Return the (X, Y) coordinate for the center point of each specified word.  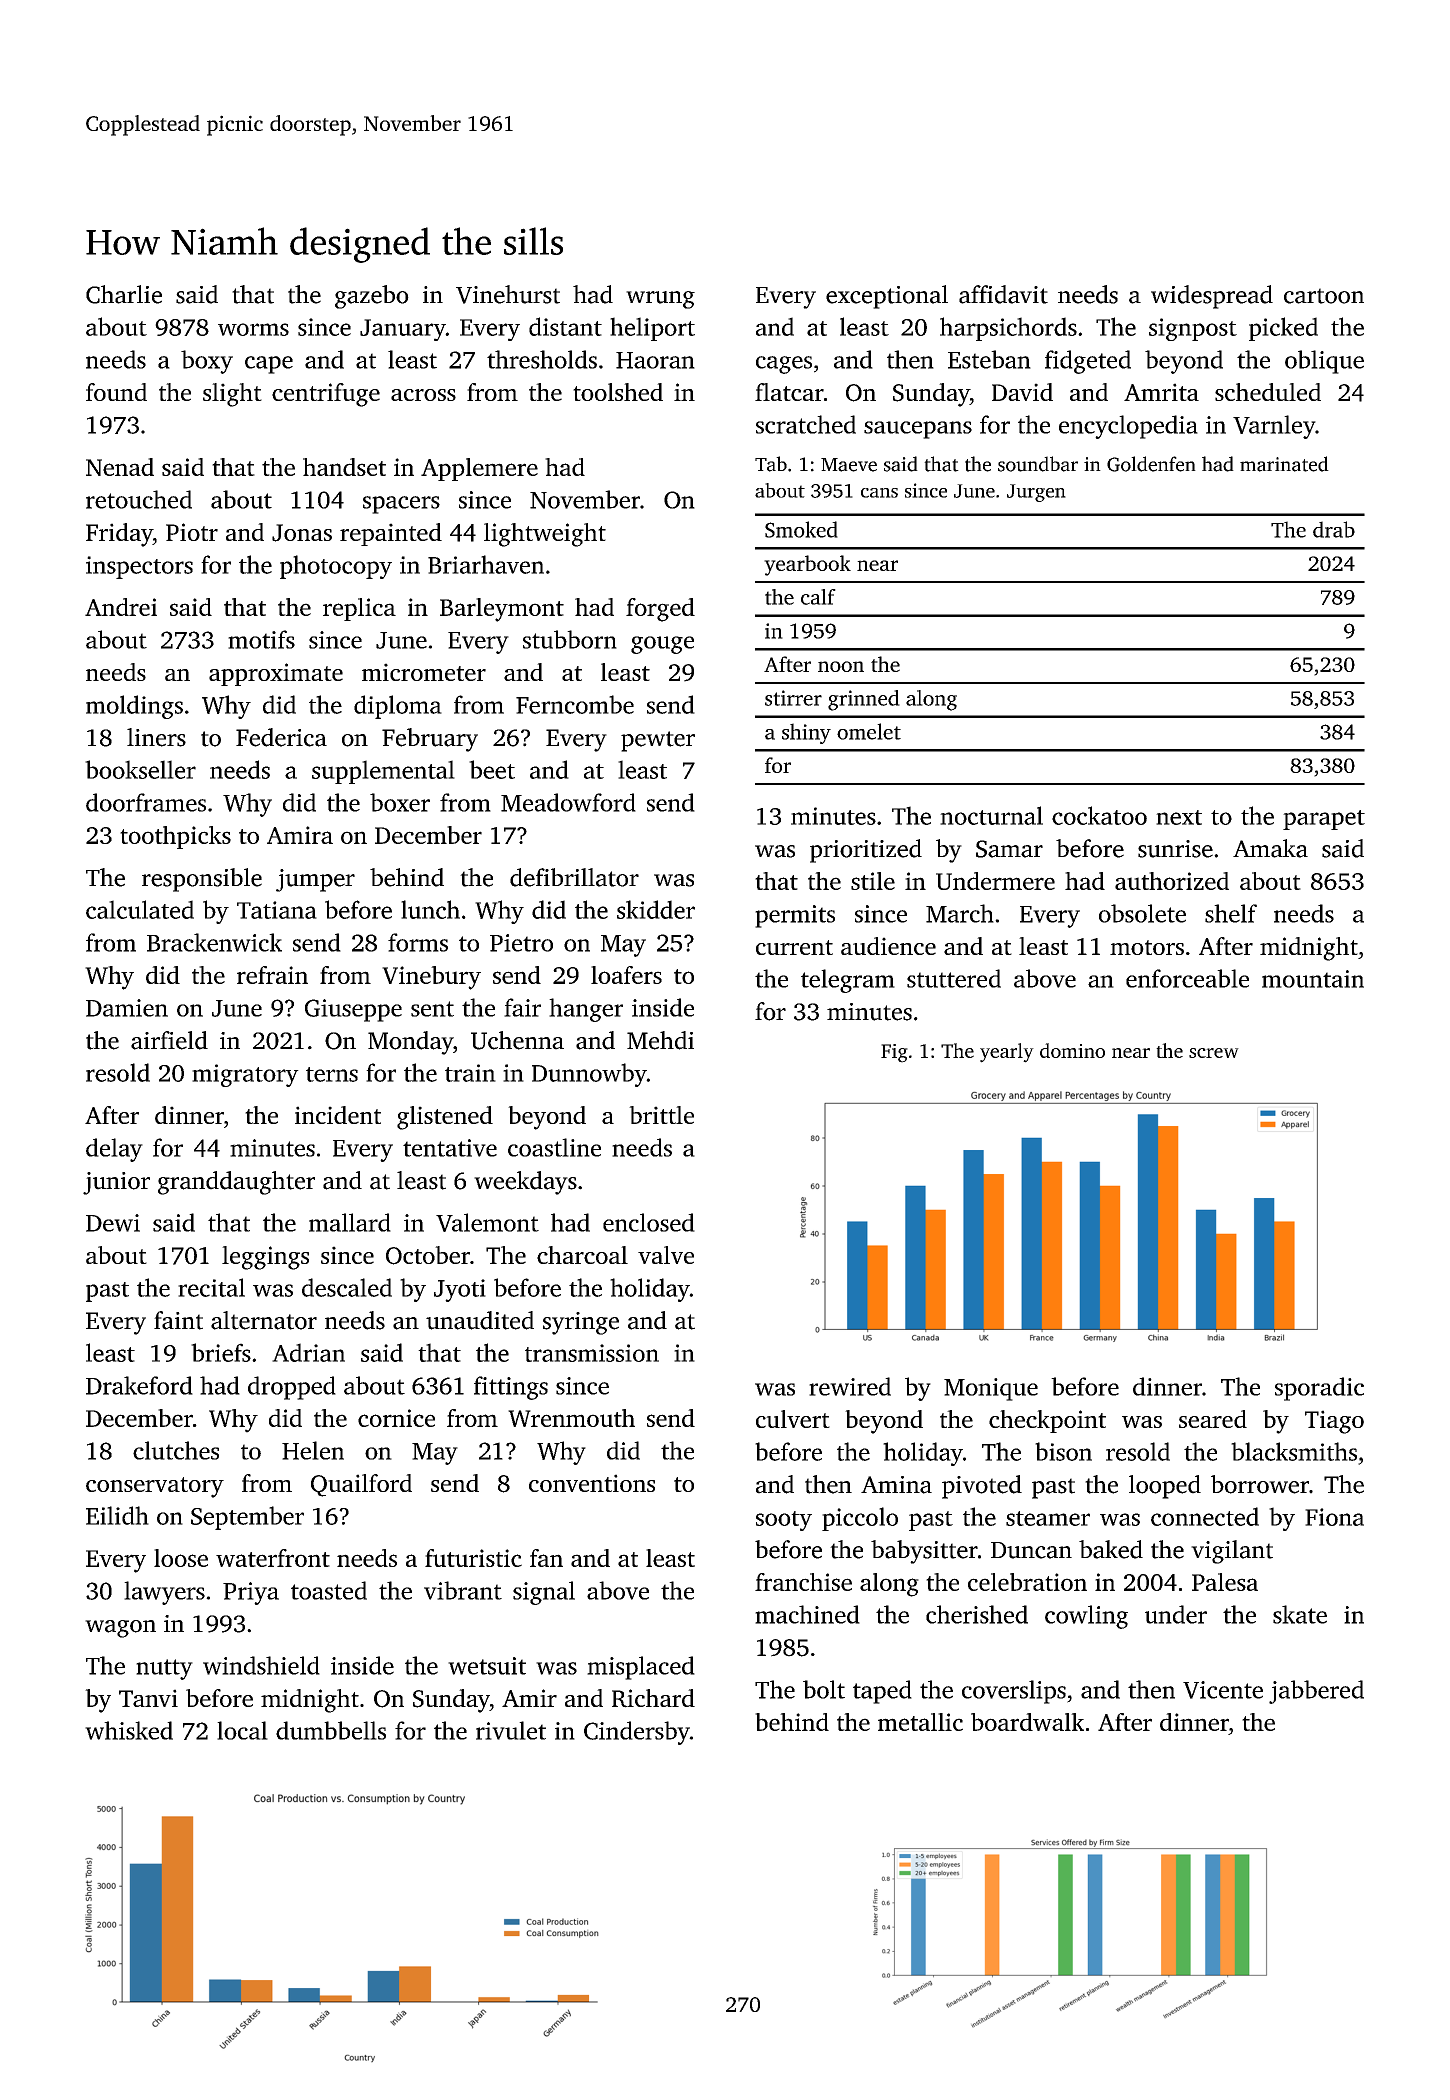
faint (178, 1320)
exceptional (887, 297)
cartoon (1324, 296)
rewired (850, 1386)
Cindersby (637, 1733)
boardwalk (1027, 1722)
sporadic (1319, 1389)
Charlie (124, 294)
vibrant (463, 1590)
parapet (1324, 820)
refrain (272, 975)
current (794, 947)
